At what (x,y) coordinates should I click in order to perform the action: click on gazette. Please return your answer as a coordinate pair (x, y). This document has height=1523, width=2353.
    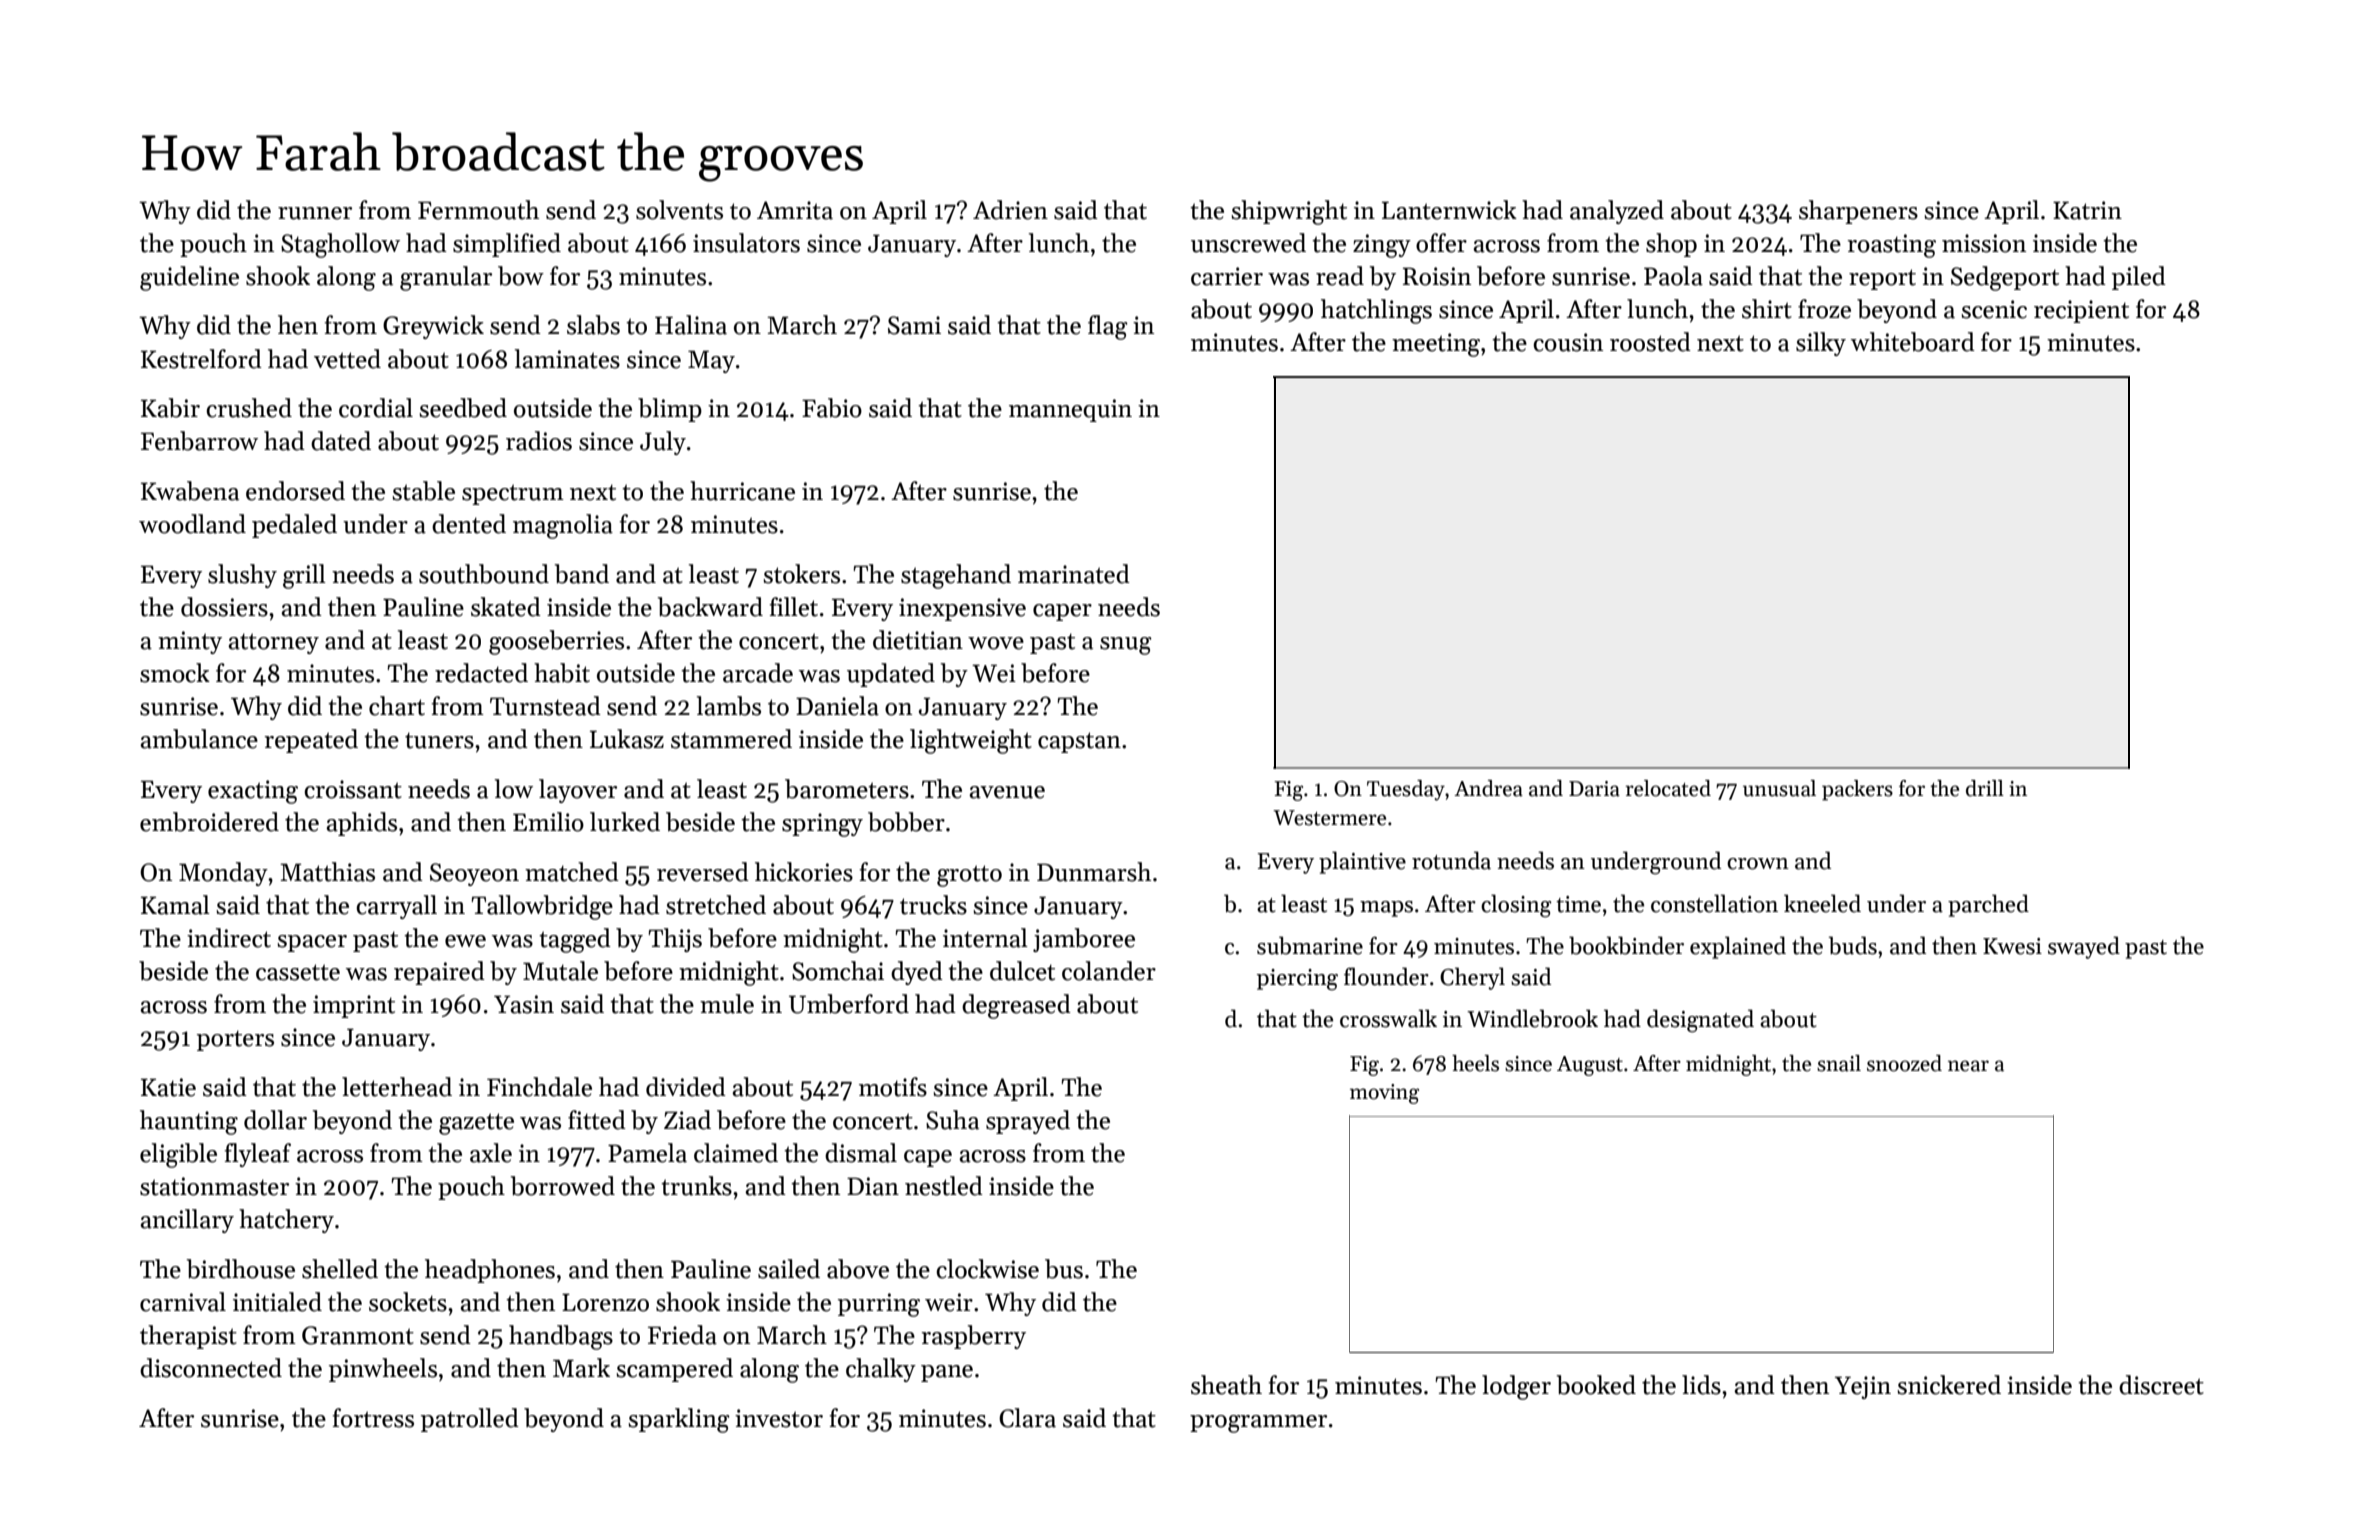
    Looking at the image, I should click on (476, 1124).
